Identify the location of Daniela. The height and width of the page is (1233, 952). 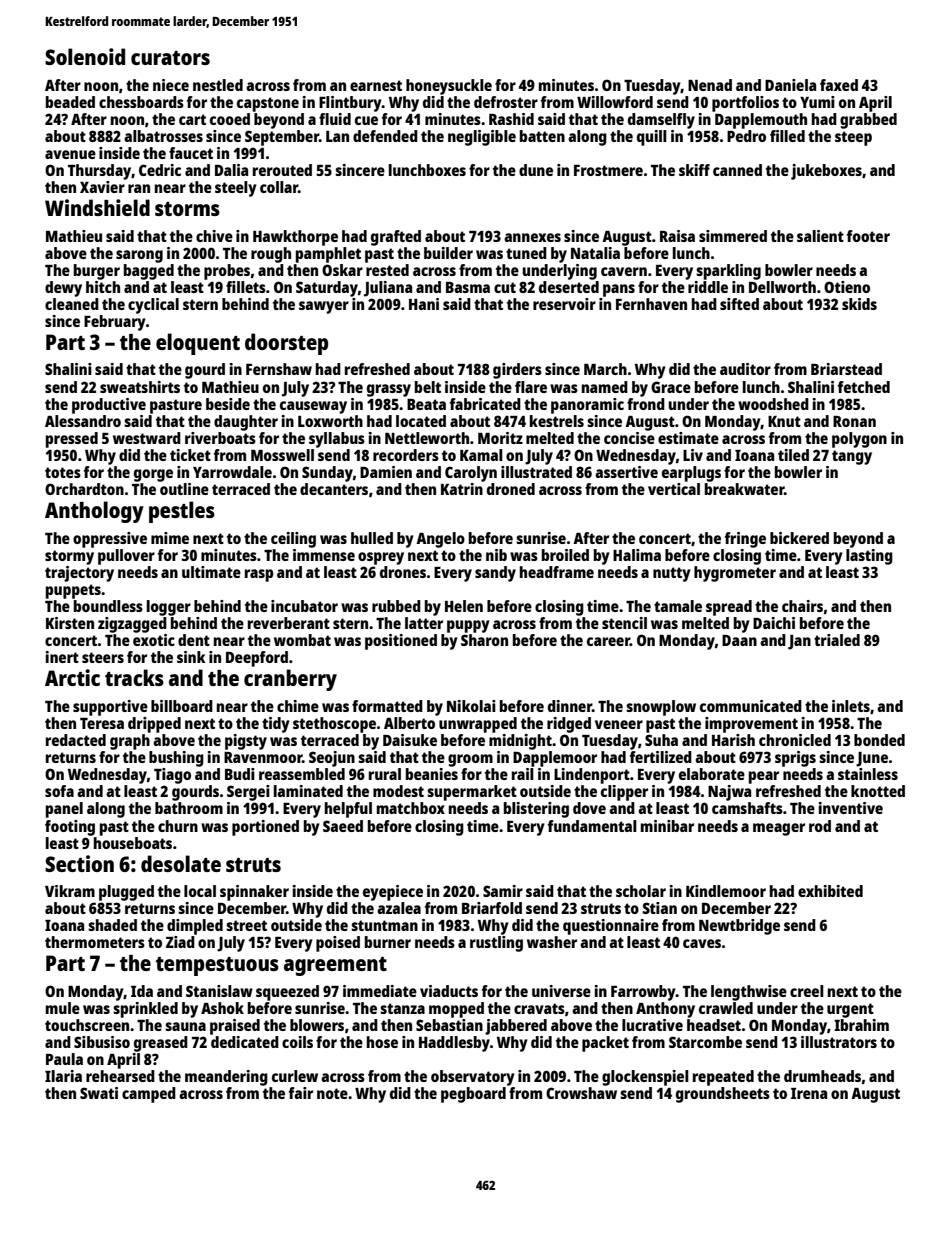
(790, 85).
